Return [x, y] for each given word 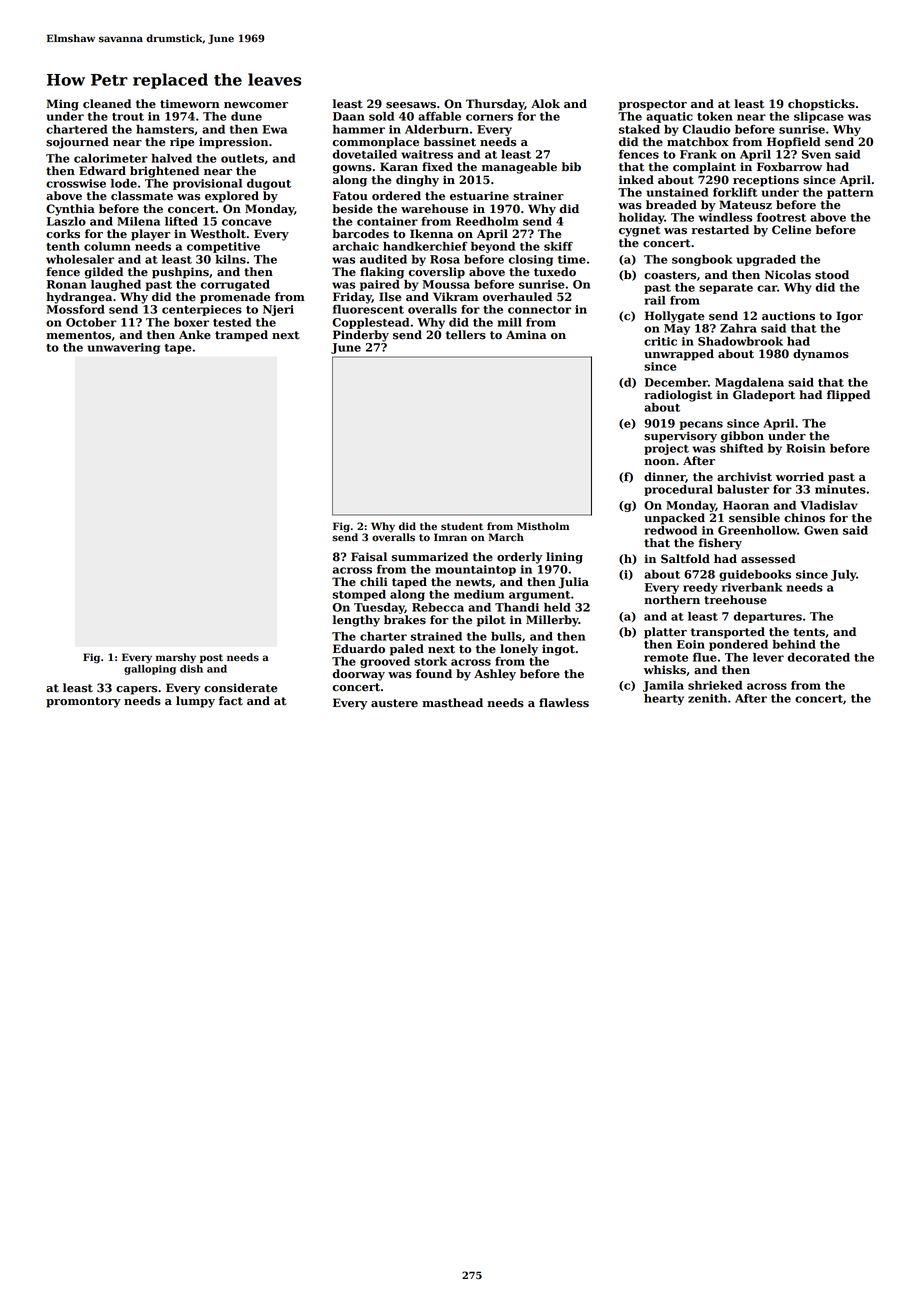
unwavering [123, 348]
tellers [466, 335]
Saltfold [685, 559]
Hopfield [794, 143]
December [676, 382]
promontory [83, 702]
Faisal [369, 557]
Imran [450, 537]
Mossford [76, 309]
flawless [564, 703]
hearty [664, 699]
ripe [182, 143]
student [462, 526]
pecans [701, 425]
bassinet [450, 142]
